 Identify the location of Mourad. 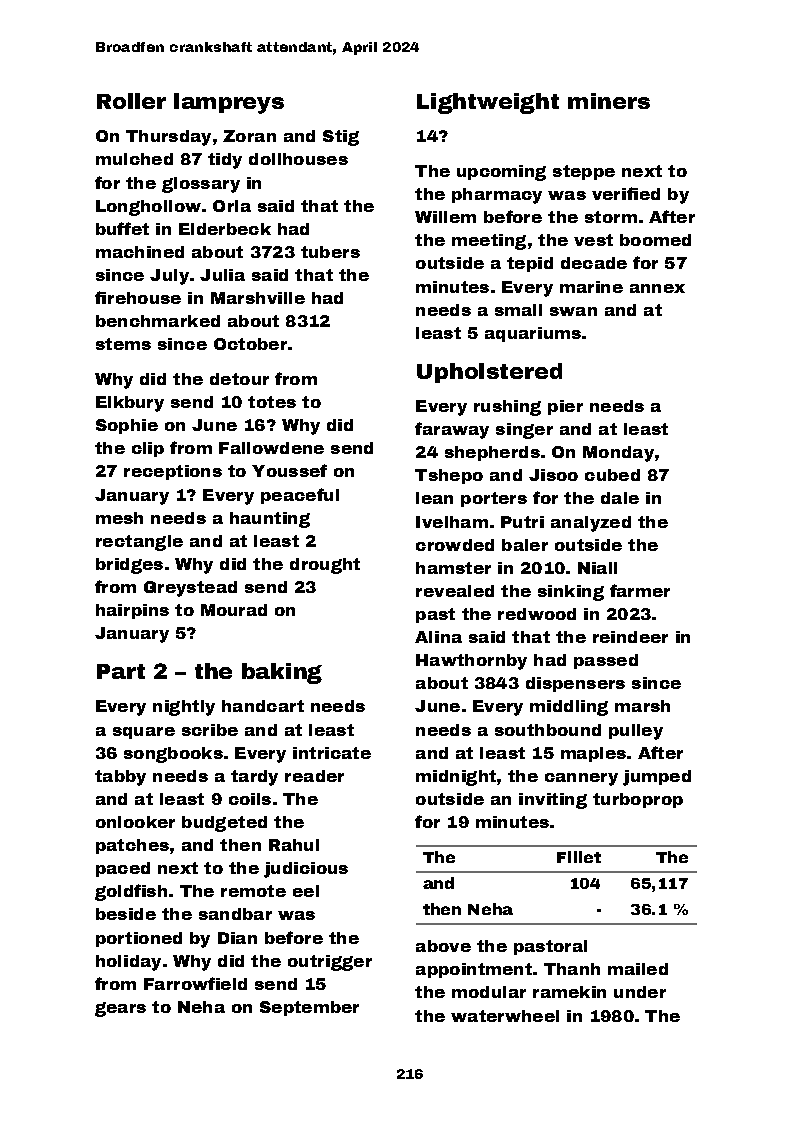
(234, 610).
